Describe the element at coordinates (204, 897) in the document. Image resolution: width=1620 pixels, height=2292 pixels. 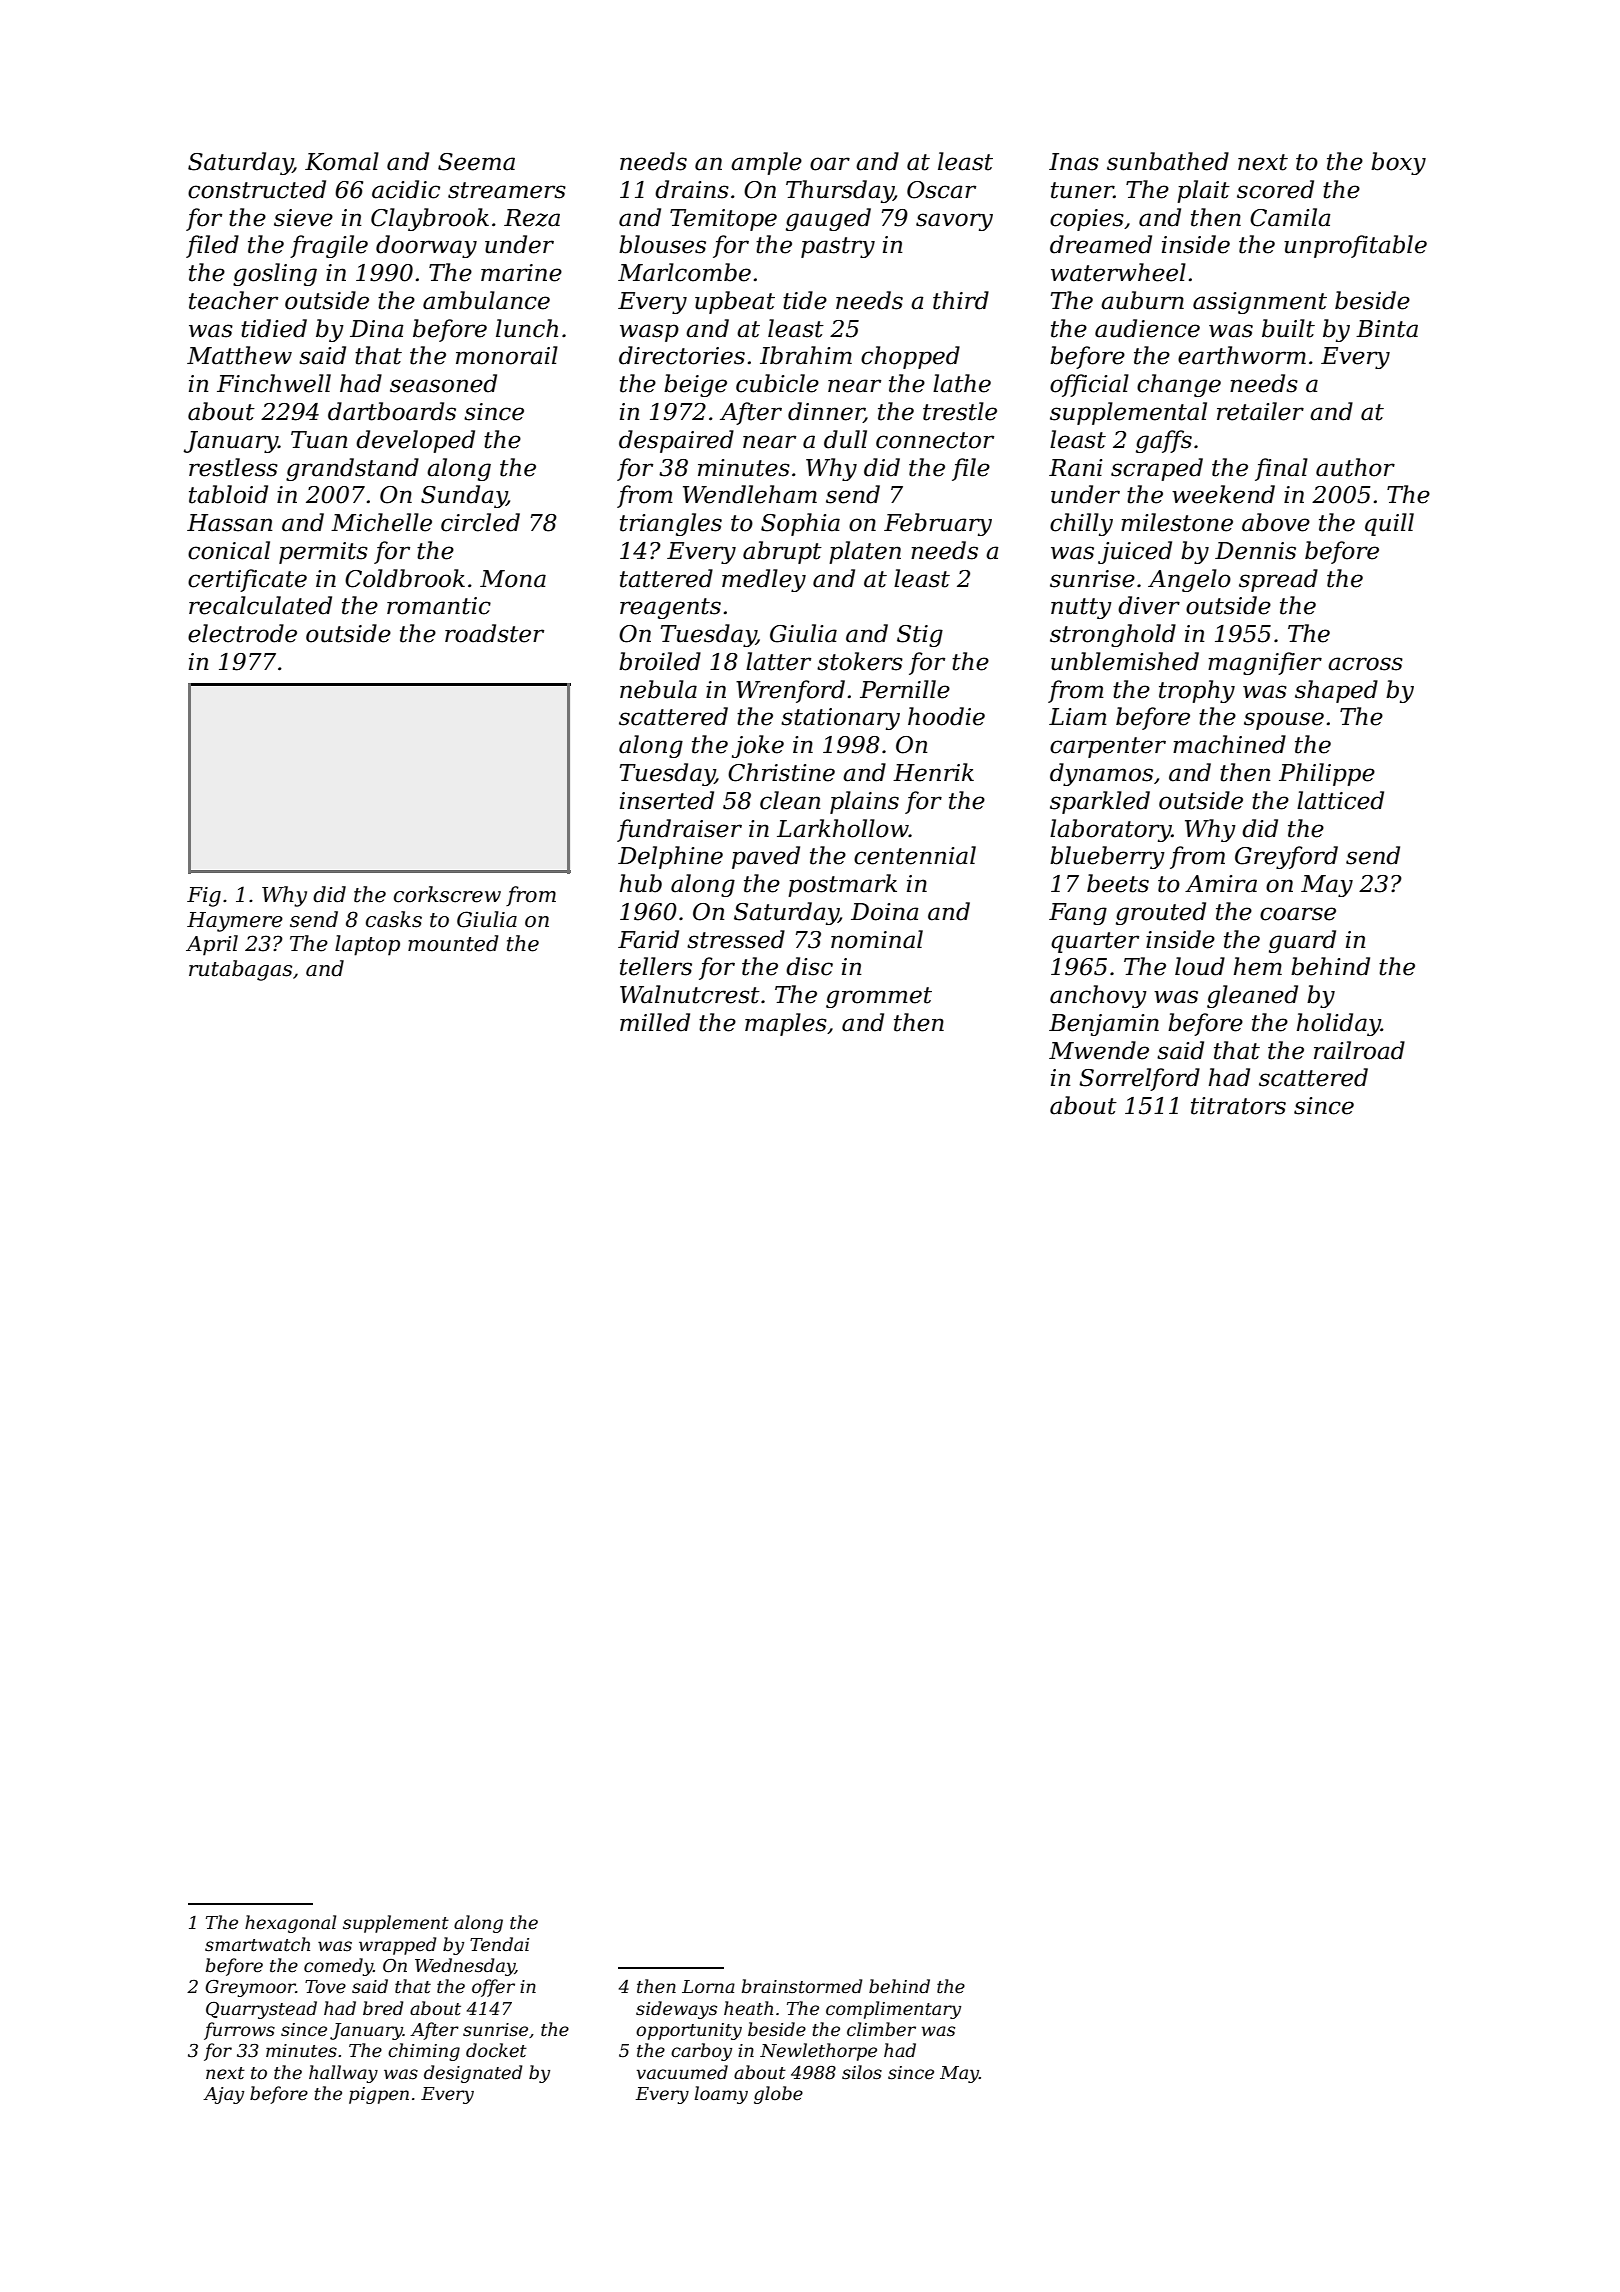
I see `Fig` at that location.
